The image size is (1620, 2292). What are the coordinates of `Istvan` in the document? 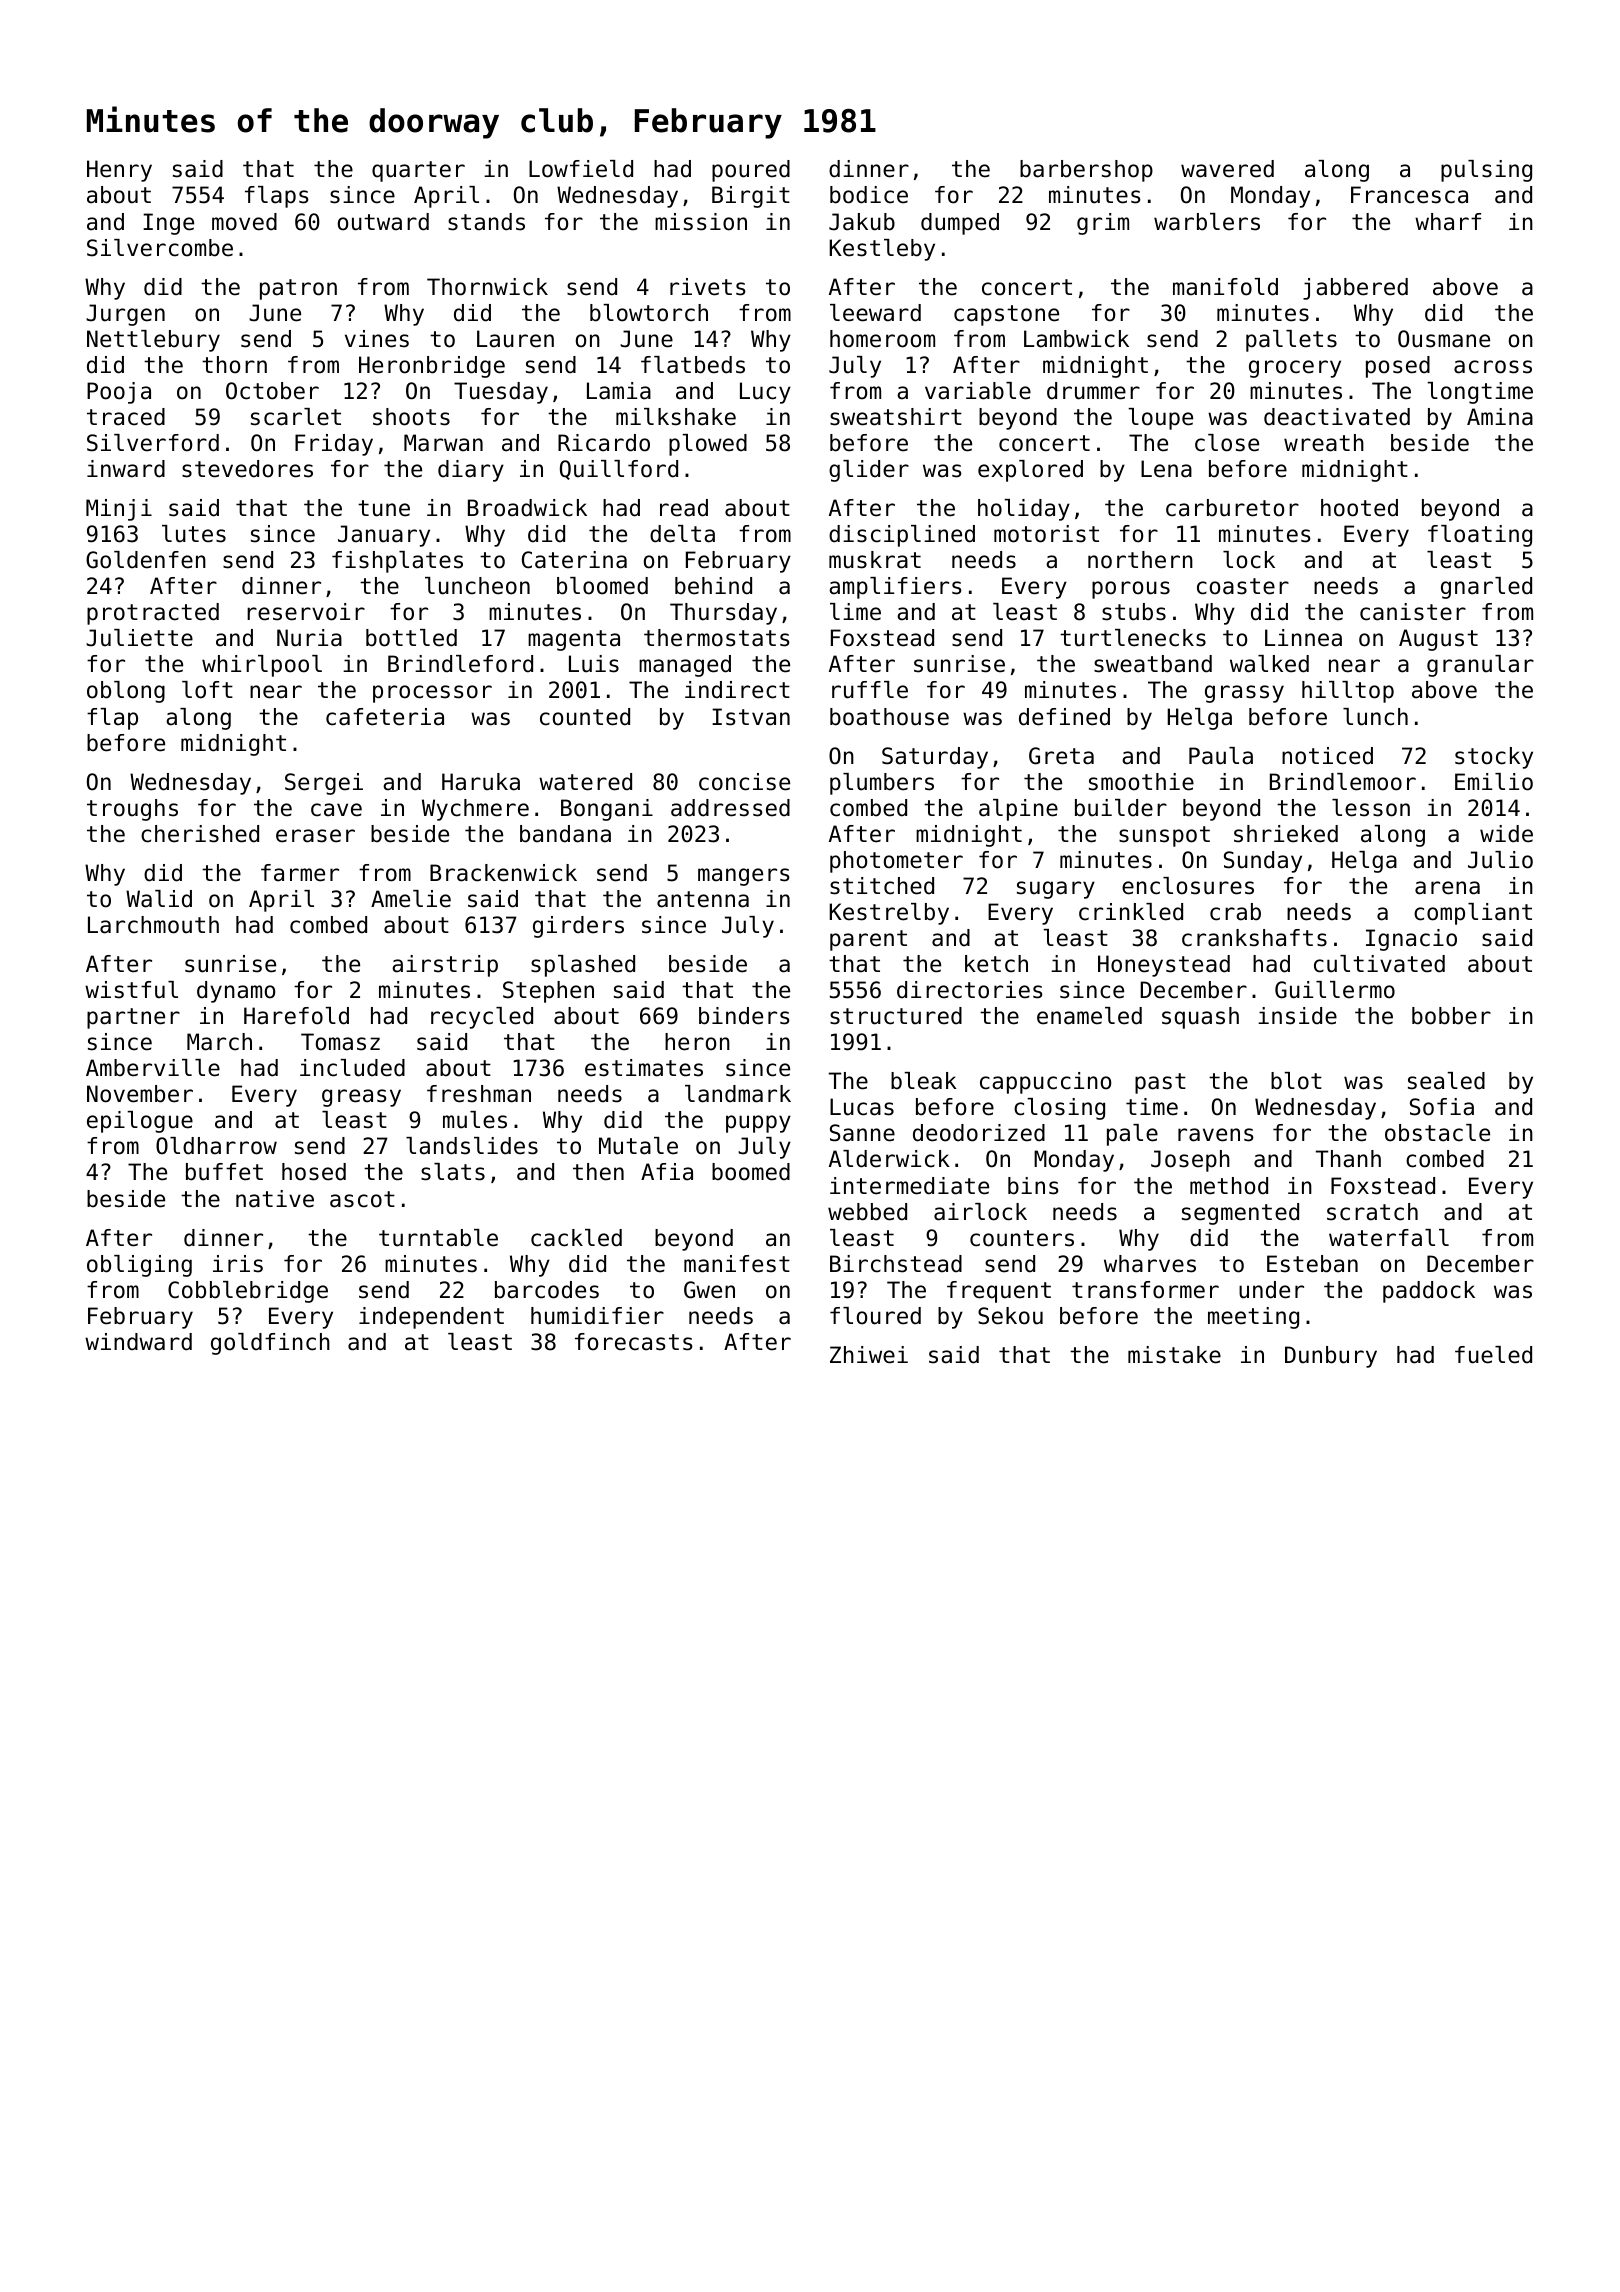 It's located at (751, 717).
